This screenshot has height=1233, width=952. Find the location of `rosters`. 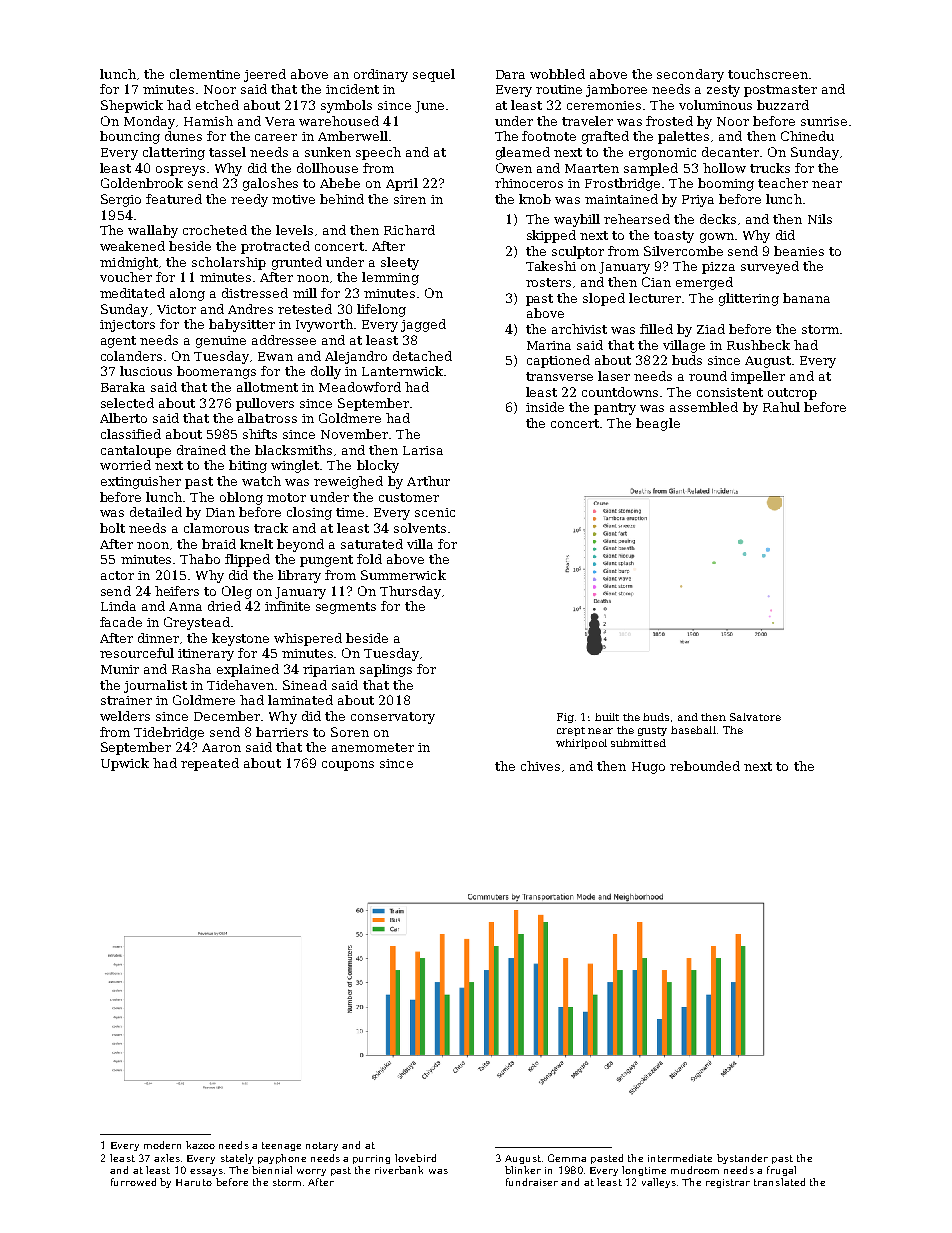

rosters is located at coordinates (548, 282).
